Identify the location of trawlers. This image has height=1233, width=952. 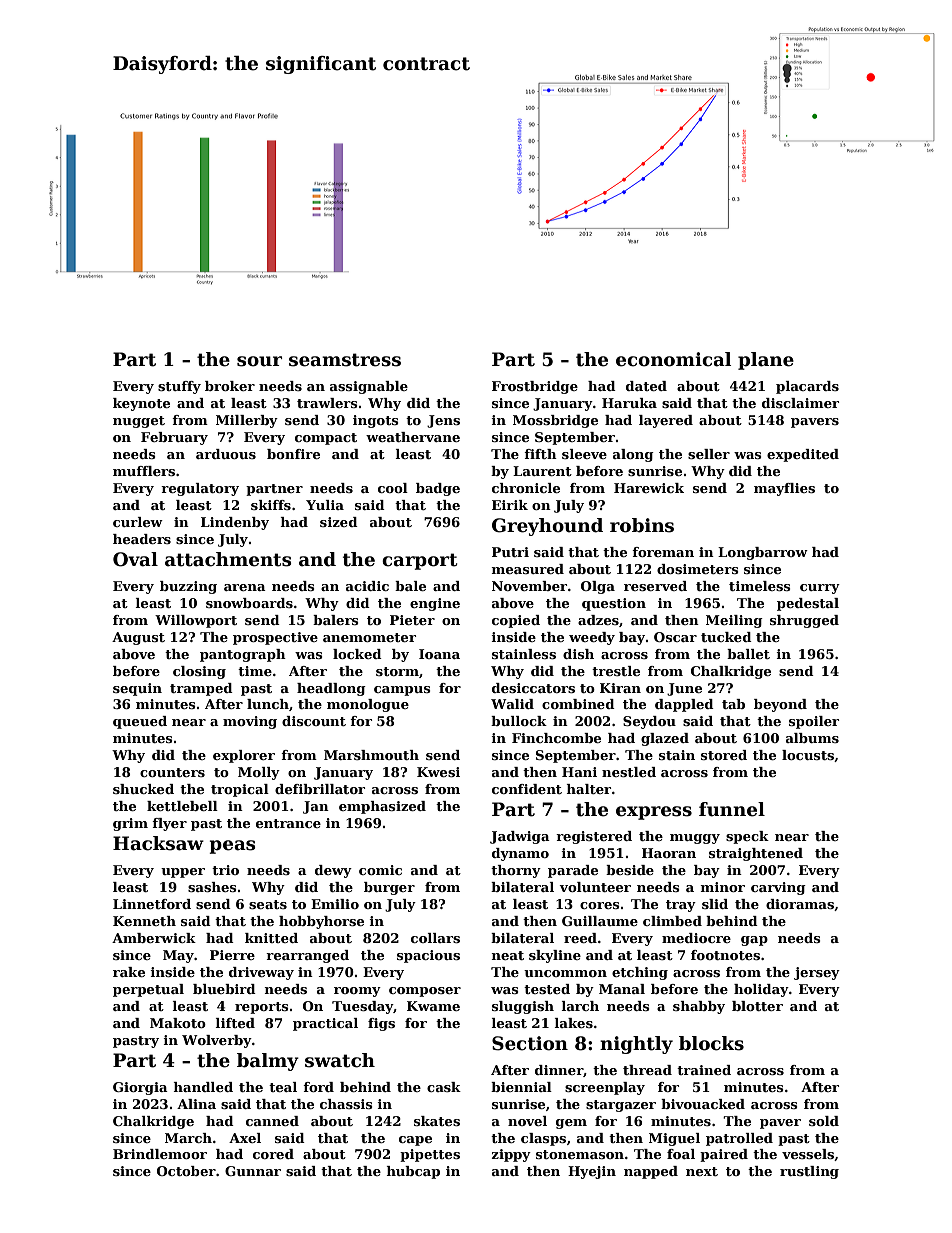
(327, 403).
